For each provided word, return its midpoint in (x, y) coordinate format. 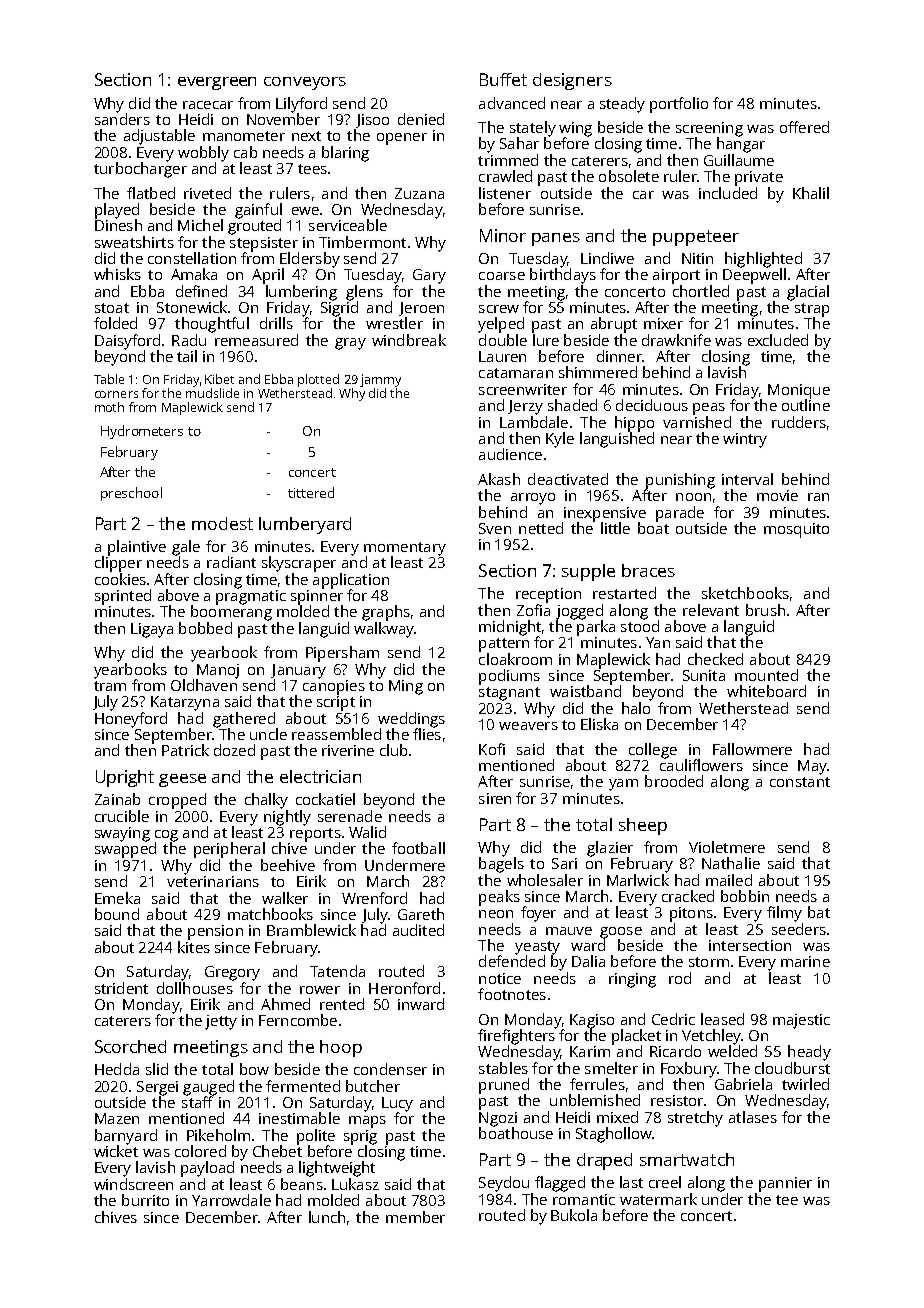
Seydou (504, 1184)
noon (693, 497)
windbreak (409, 340)
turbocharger (140, 170)
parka (596, 628)
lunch (327, 1217)
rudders (799, 422)
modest (222, 523)
